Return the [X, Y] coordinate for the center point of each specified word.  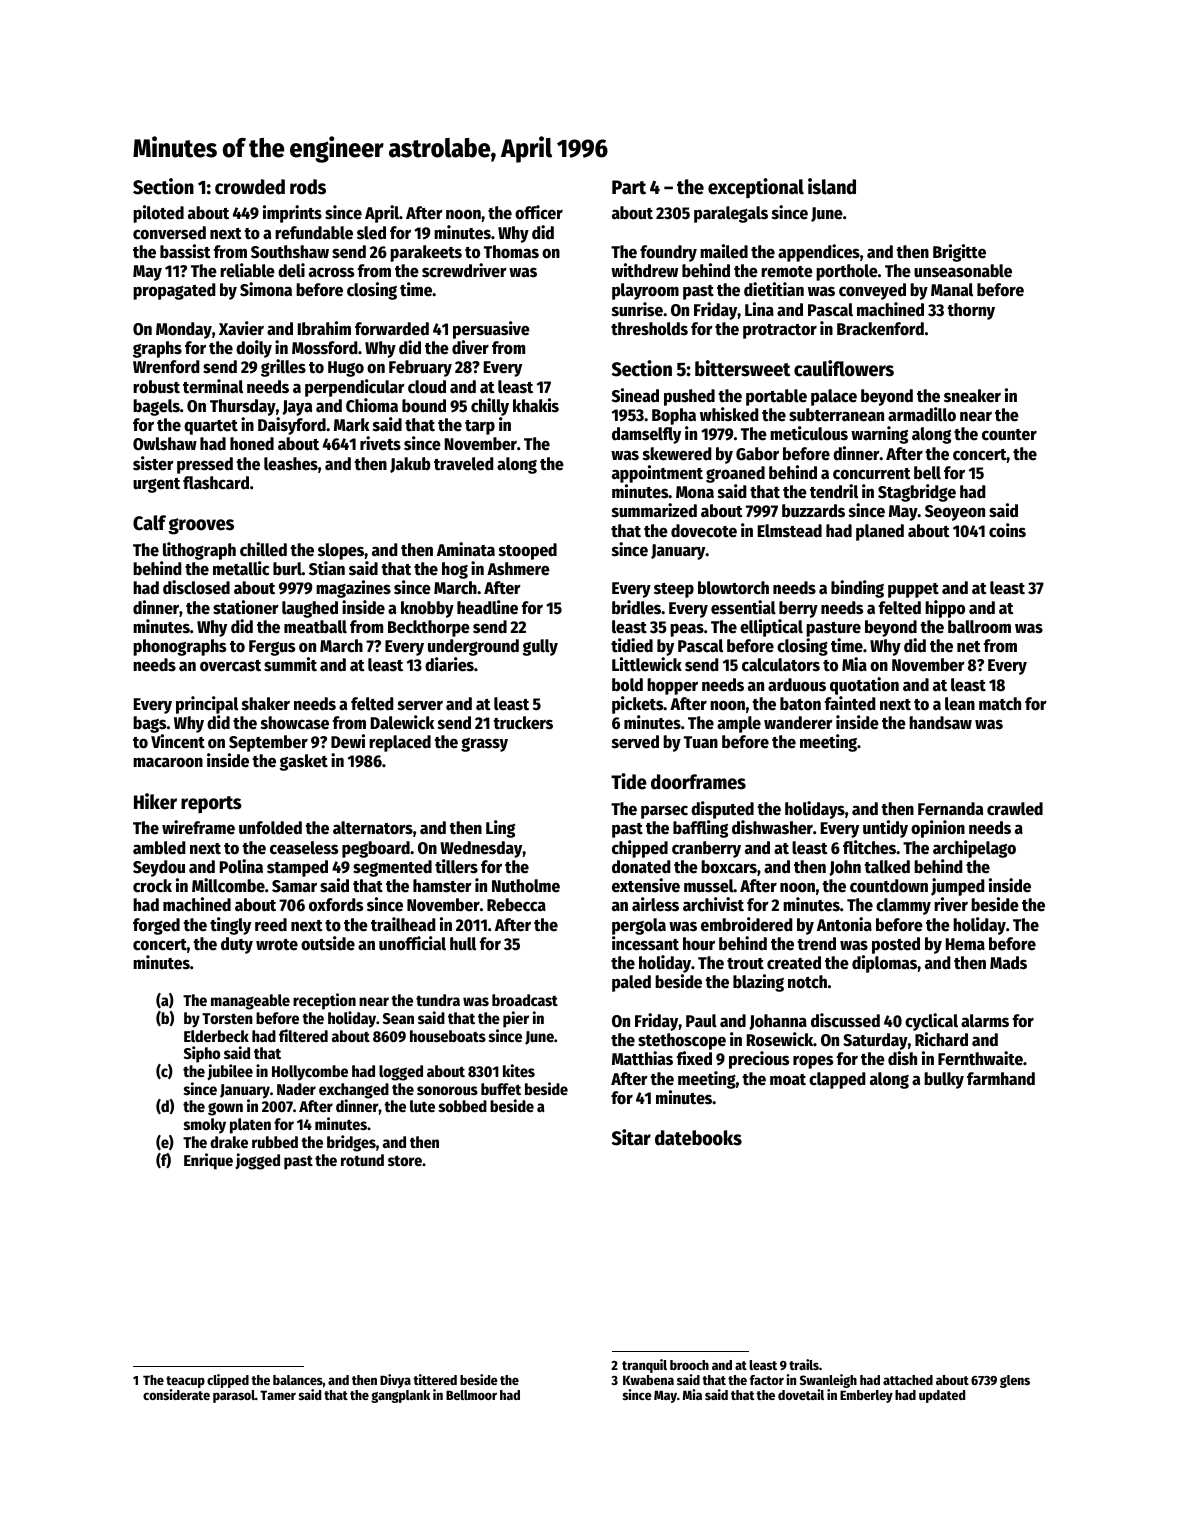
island [832, 186]
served [635, 742]
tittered [435, 1379]
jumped [958, 887]
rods [308, 187]
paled [631, 983]
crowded [250, 187]
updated [942, 1396]
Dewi [348, 741]
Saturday [875, 1041]
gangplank [400, 1396]
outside [328, 943]
